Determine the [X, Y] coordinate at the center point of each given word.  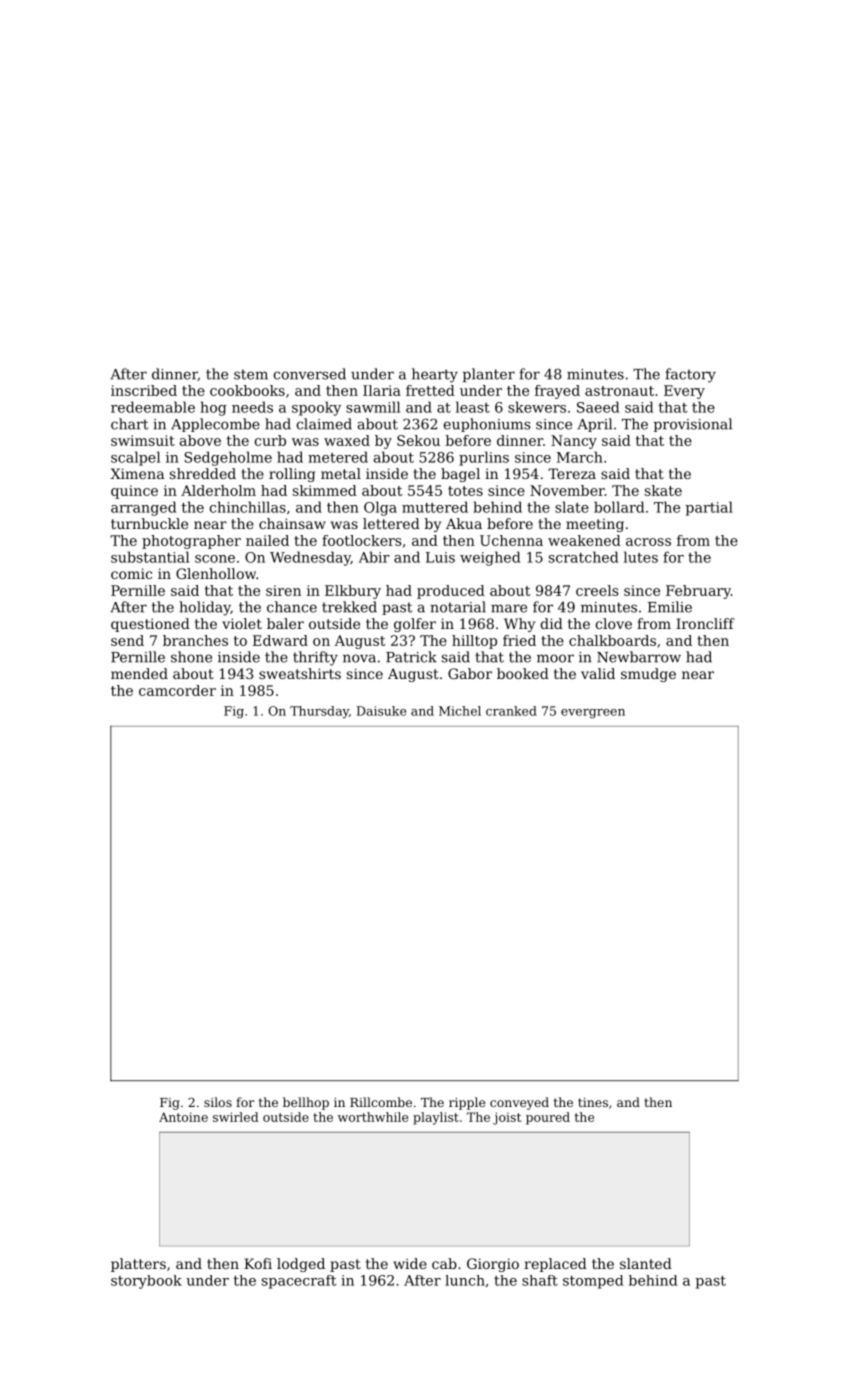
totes [465, 491]
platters [138, 1265]
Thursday [319, 712]
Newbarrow [639, 657]
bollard [619, 507]
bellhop [306, 1103]
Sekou [418, 440]
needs [252, 407]
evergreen [593, 713]
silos [218, 1102]
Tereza [572, 473]
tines [593, 1102]
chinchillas [248, 507]
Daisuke [381, 711]
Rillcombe [381, 1102]
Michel [460, 711]
